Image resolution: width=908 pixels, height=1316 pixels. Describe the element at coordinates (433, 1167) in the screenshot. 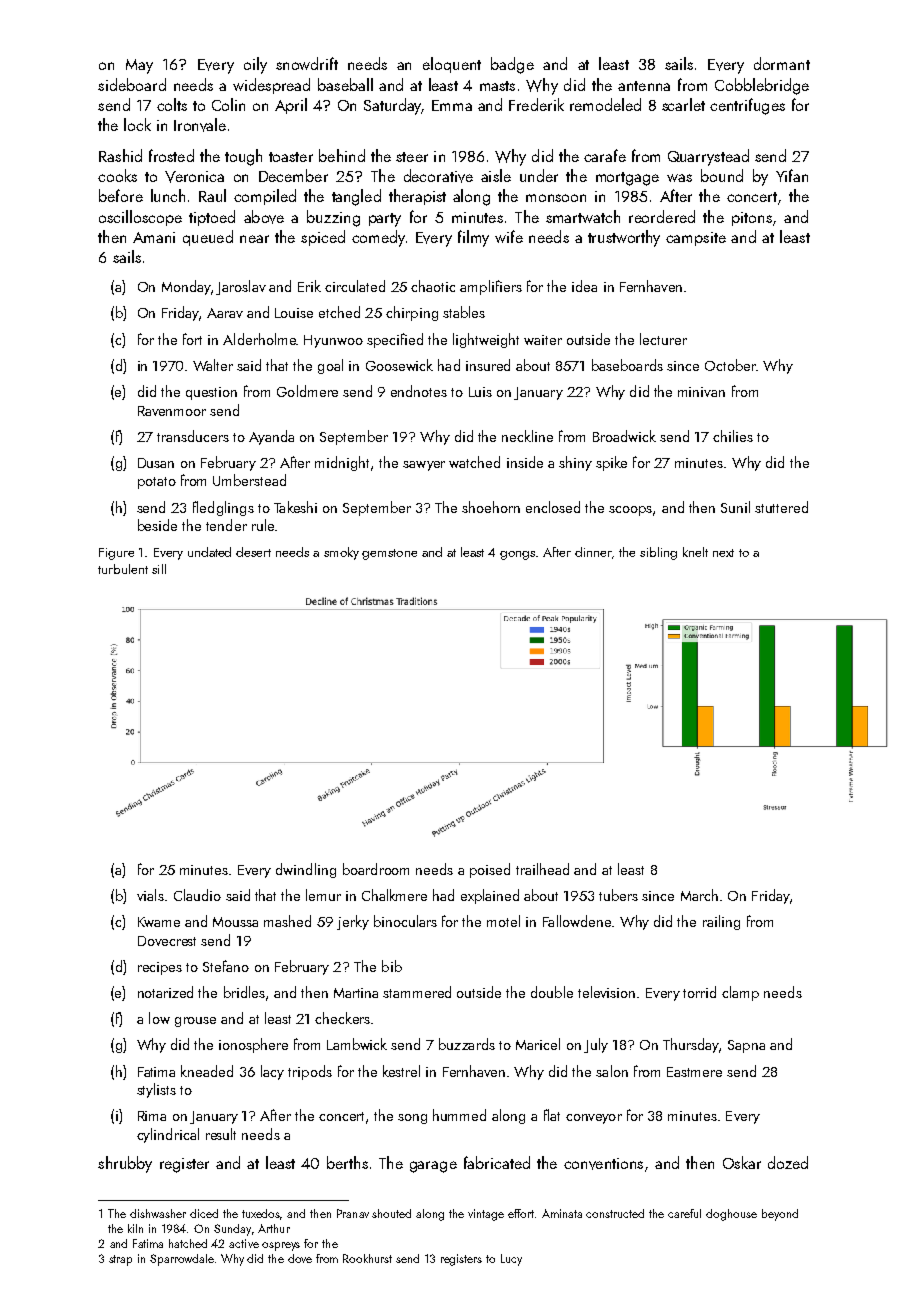

I see `garage` at that location.
